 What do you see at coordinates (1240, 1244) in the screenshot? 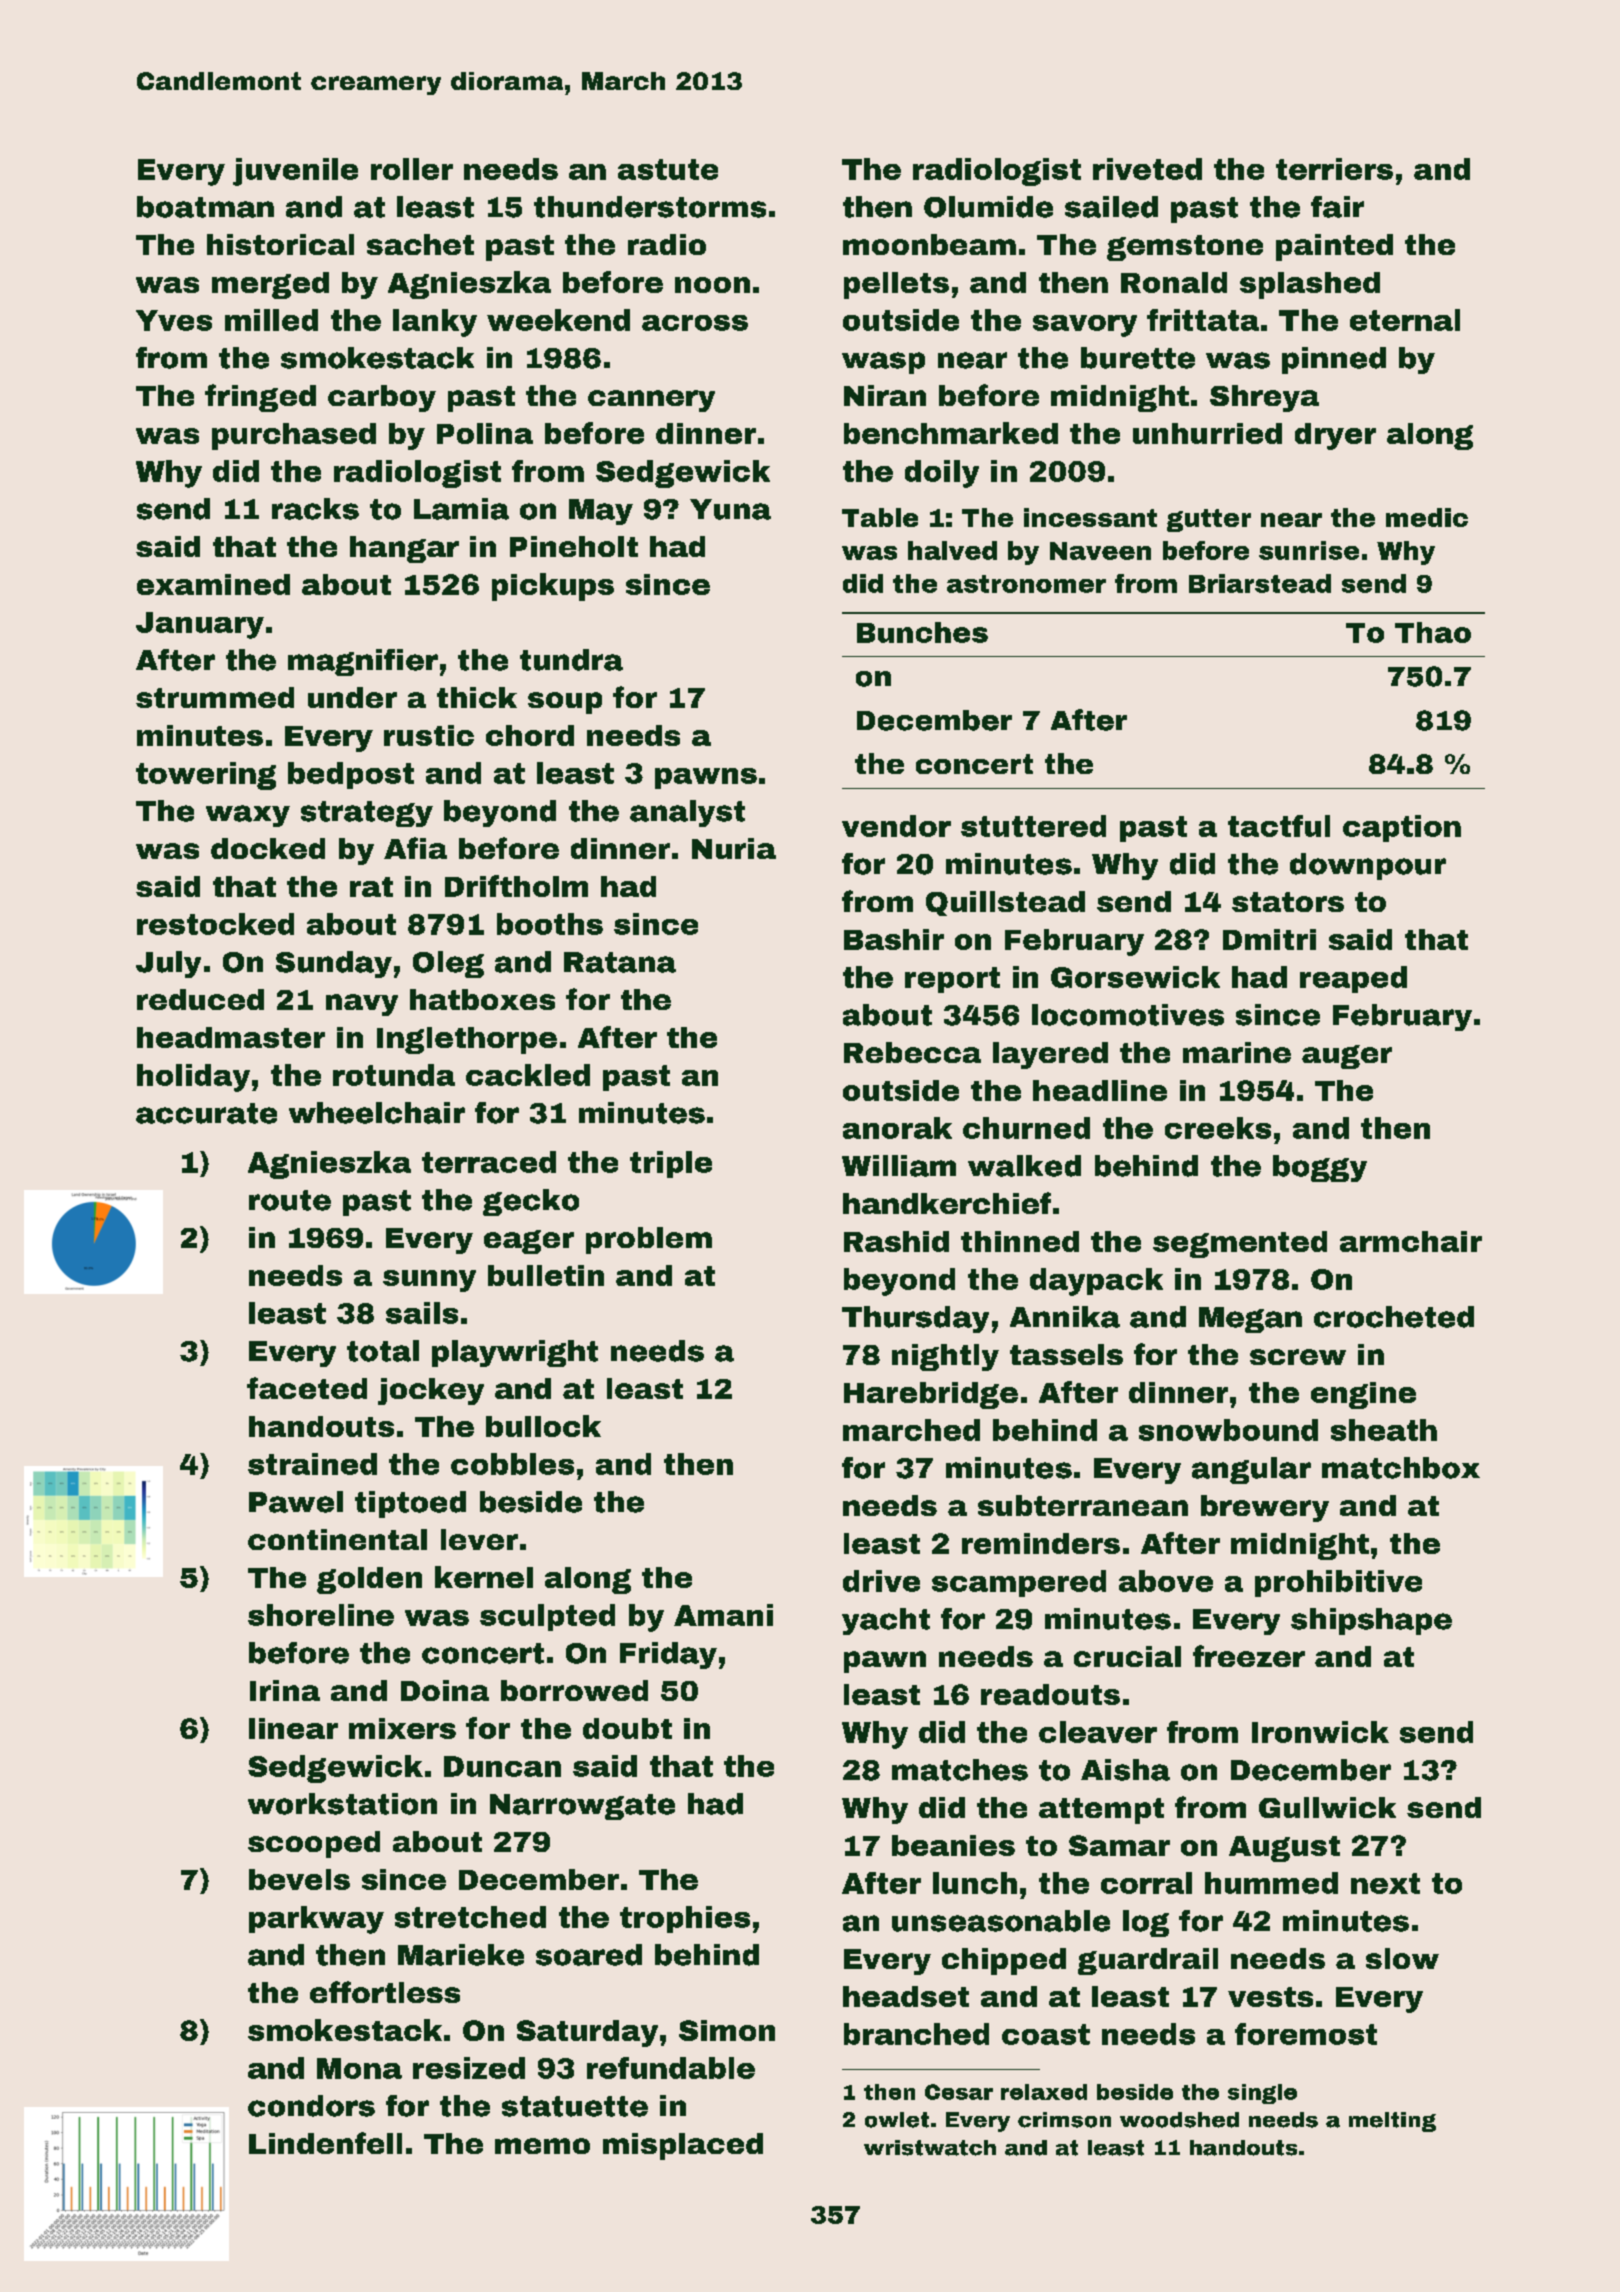
I see `segmented` at bounding box center [1240, 1244].
